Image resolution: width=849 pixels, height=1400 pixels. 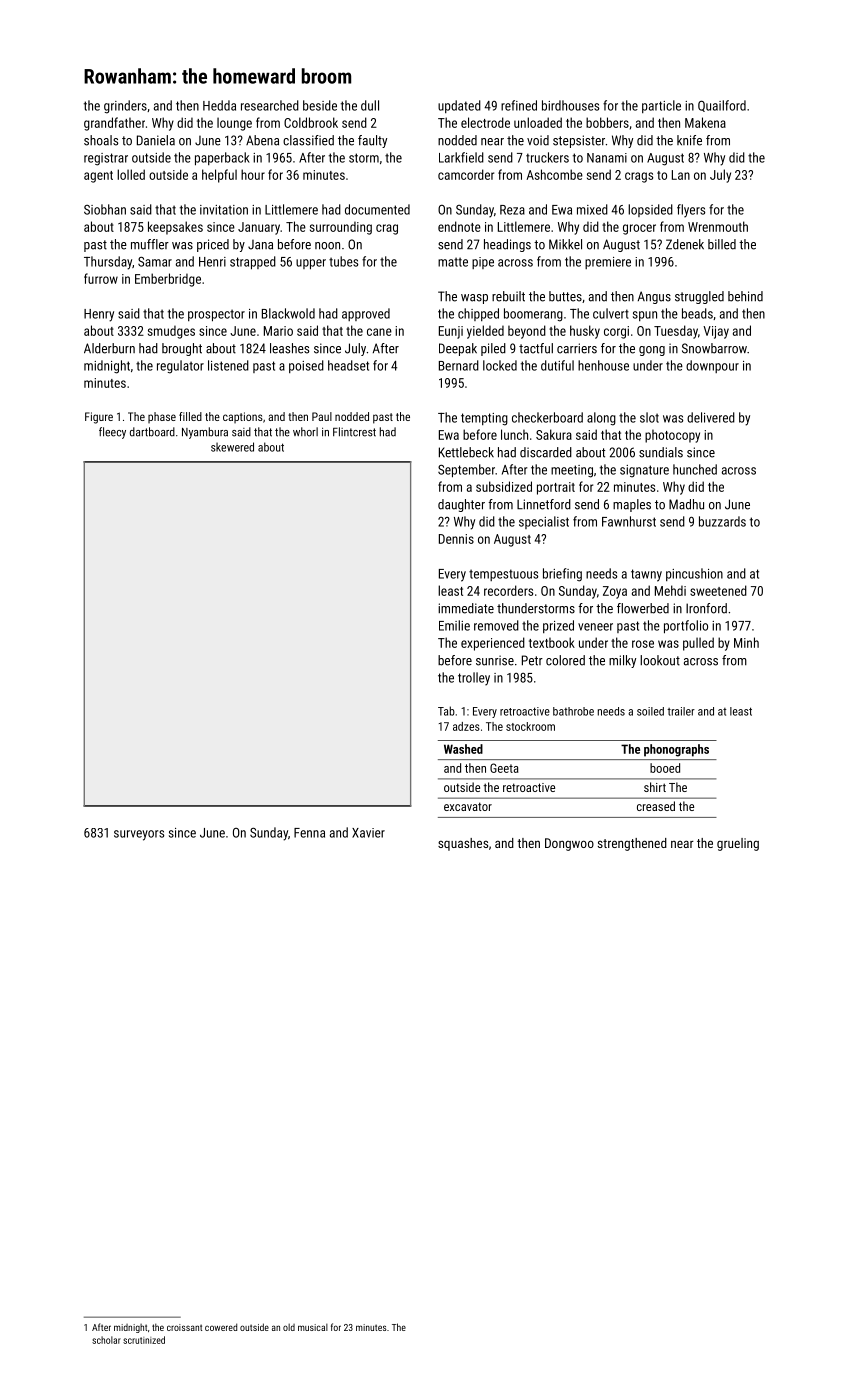 I want to click on surveyors, so click(x=139, y=835).
